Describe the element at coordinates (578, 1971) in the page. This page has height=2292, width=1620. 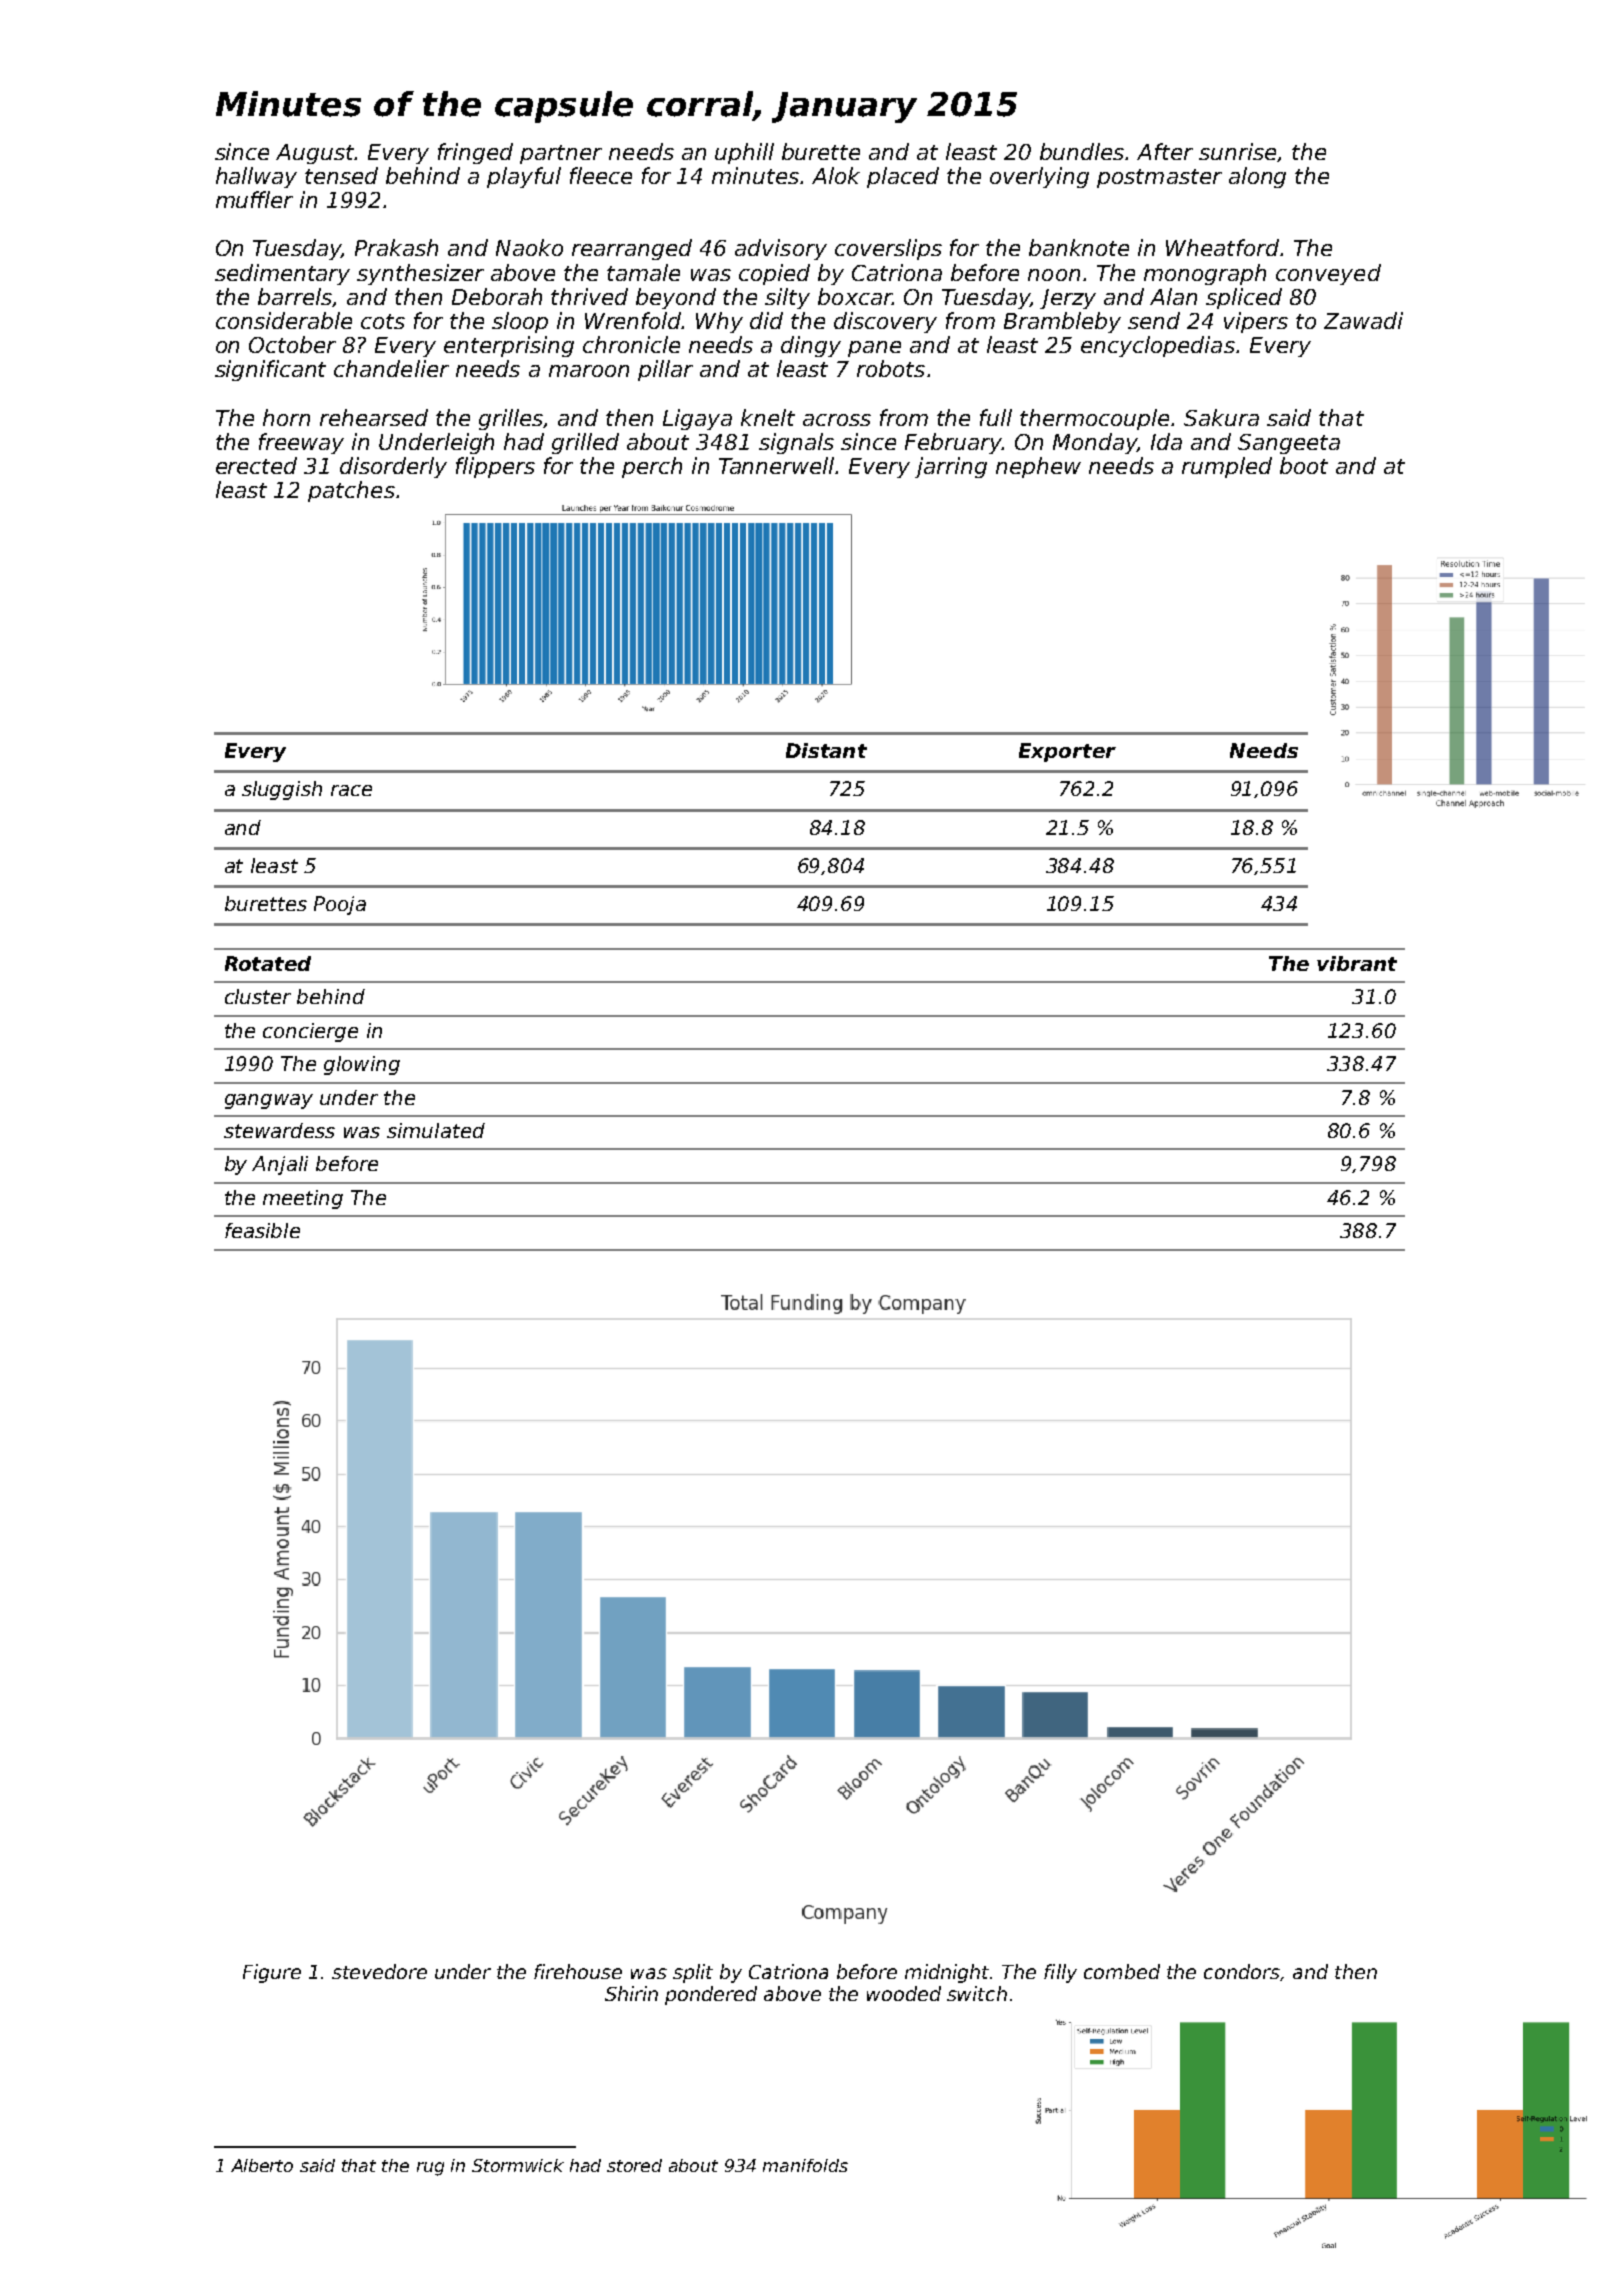
I see `firehouse` at that location.
